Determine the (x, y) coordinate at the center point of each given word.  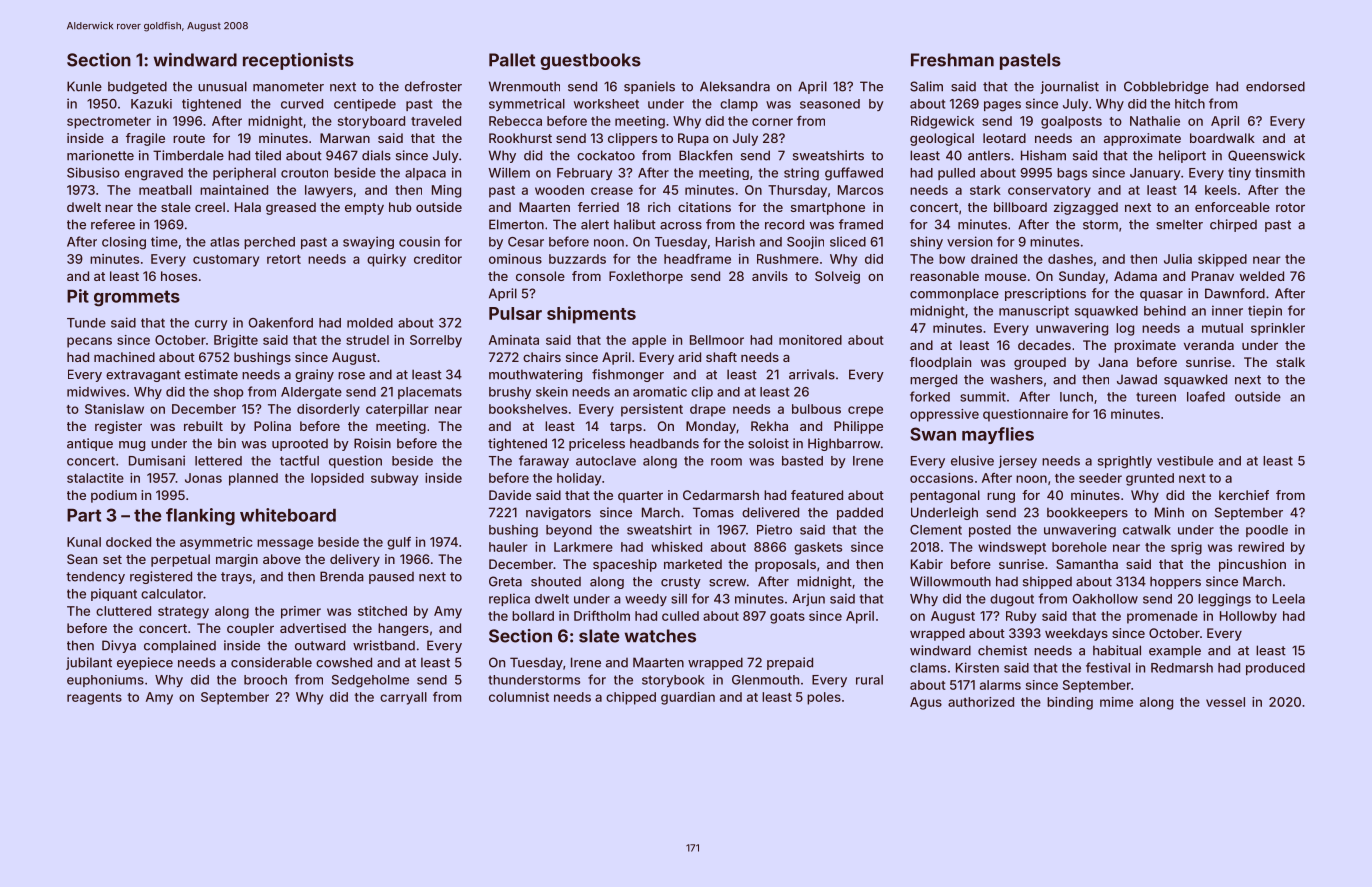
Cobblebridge (1166, 87)
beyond (569, 531)
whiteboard (288, 515)
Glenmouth (765, 680)
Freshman (952, 60)
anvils (770, 276)
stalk (1290, 362)
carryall (403, 698)
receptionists (298, 61)
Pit (78, 296)
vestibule (1185, 461)
